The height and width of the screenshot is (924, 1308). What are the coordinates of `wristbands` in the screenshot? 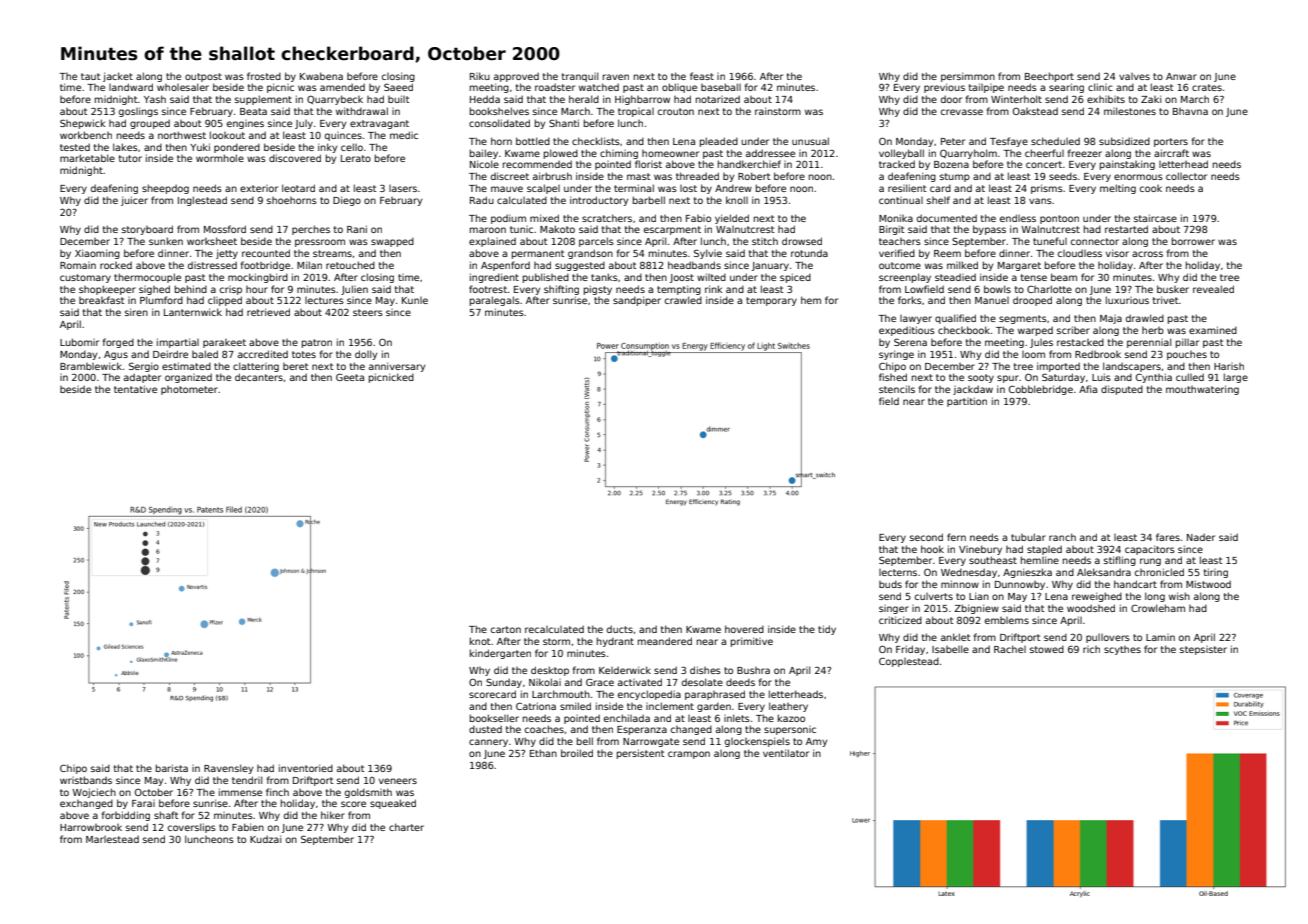 It's located at (86, 780).
